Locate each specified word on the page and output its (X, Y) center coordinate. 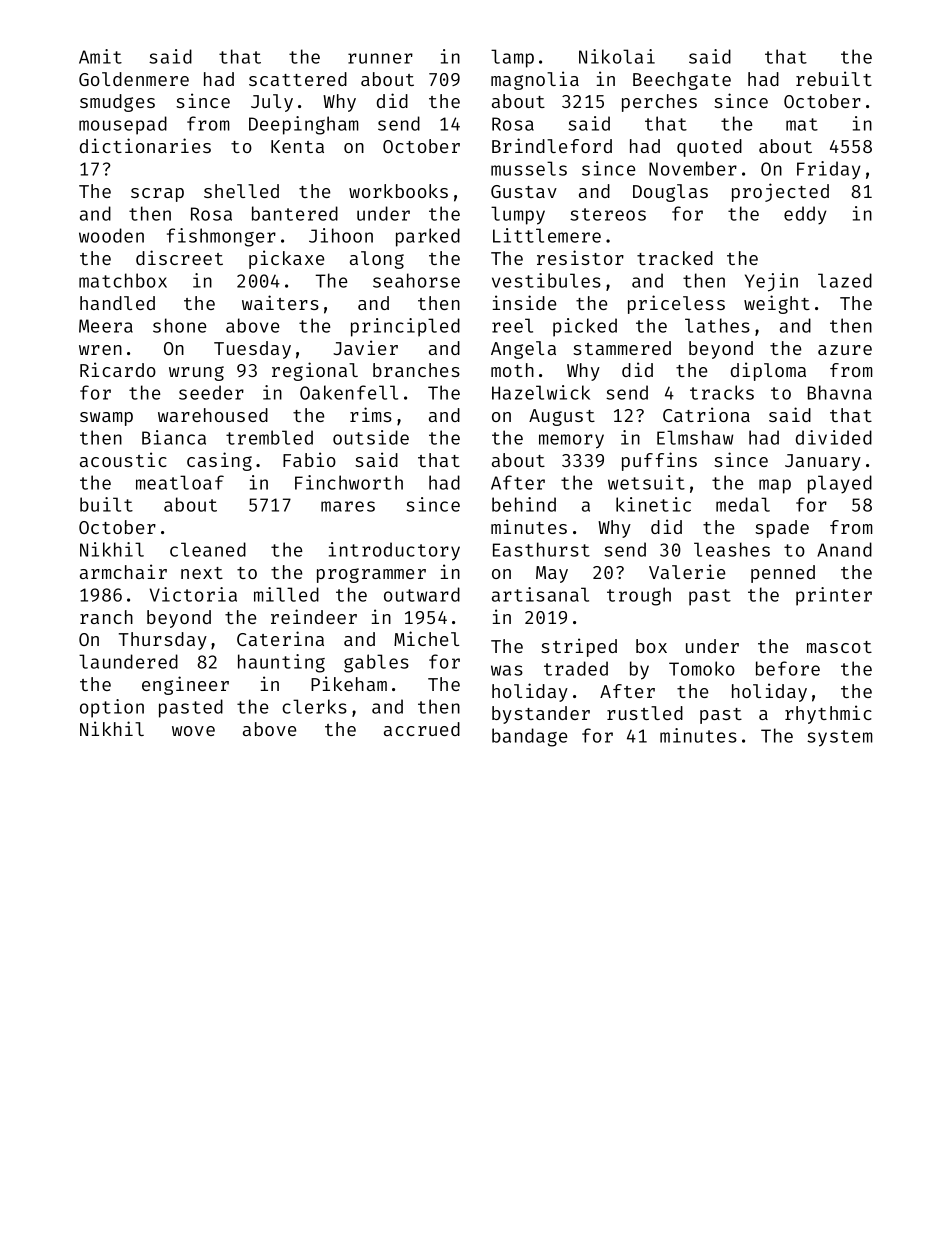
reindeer (314, 616)
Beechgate (682, 81)
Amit (100, 56)
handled (117, 303)
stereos (608, 214)
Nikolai (617, 56)
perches (659, 103)
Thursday (163, 641)
